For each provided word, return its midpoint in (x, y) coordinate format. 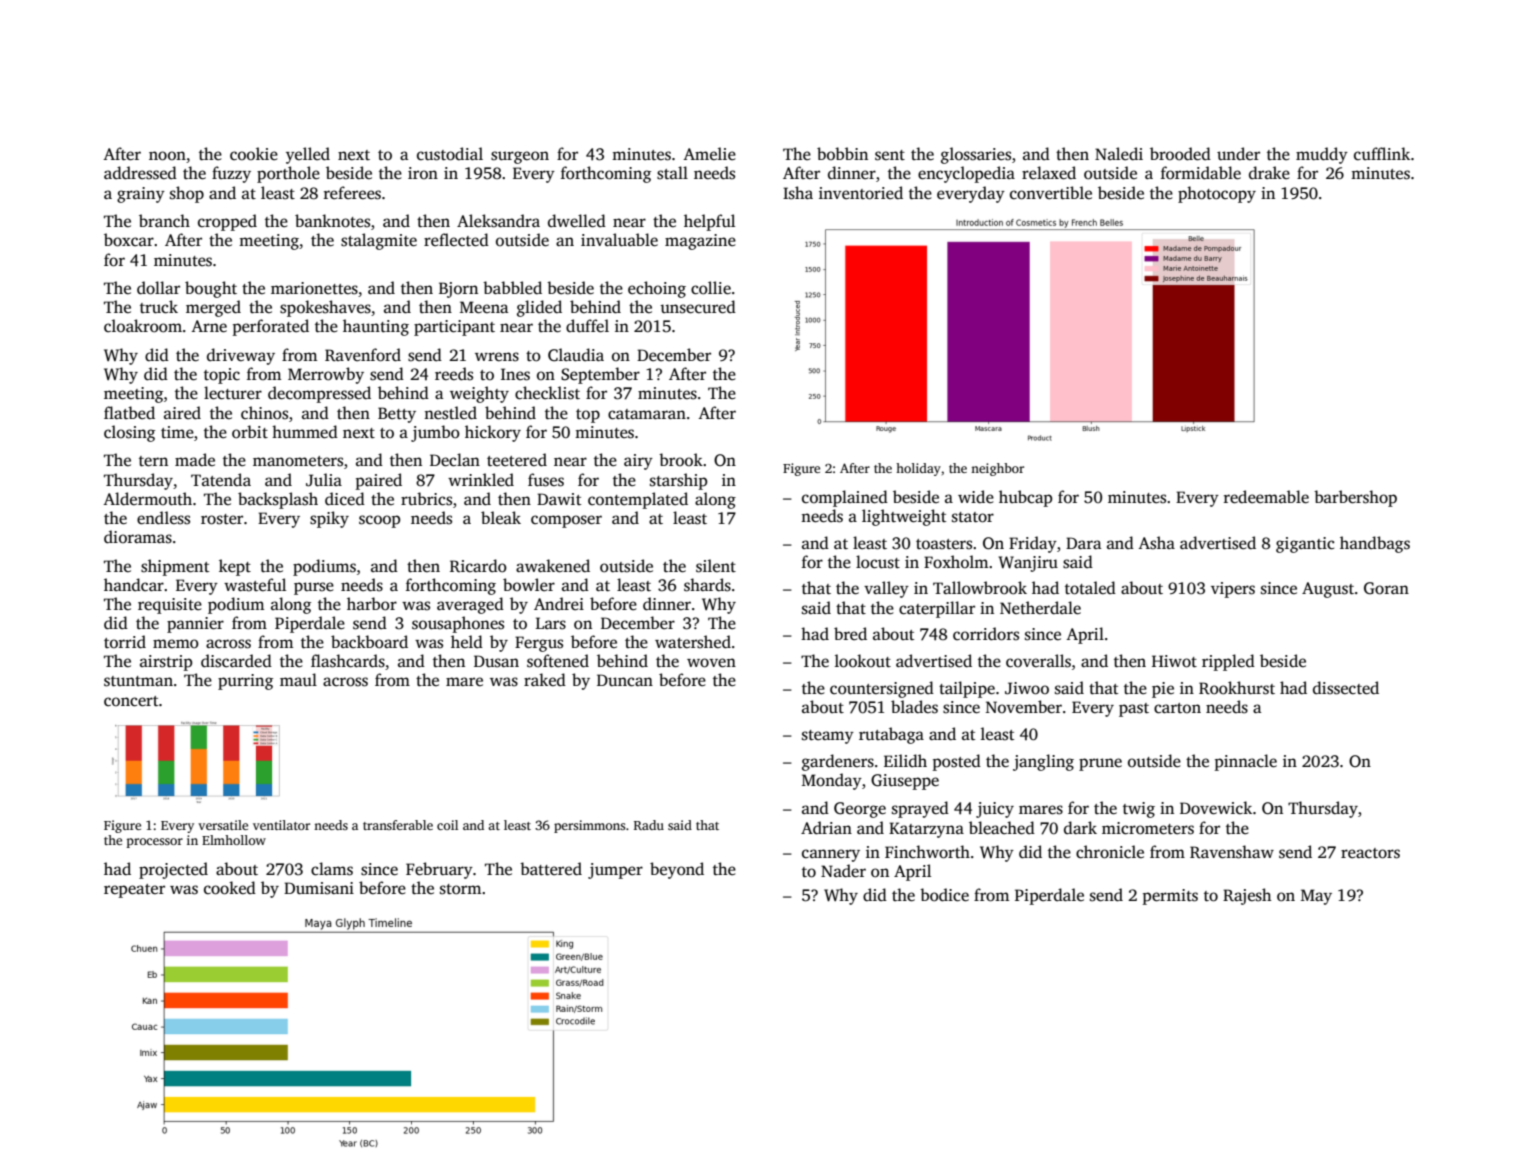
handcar (134, 584)
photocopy (1217, 194)
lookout (863, 661)
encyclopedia (966, 174)
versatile (223, 825)
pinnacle (1246, 762)
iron (423, 173)
